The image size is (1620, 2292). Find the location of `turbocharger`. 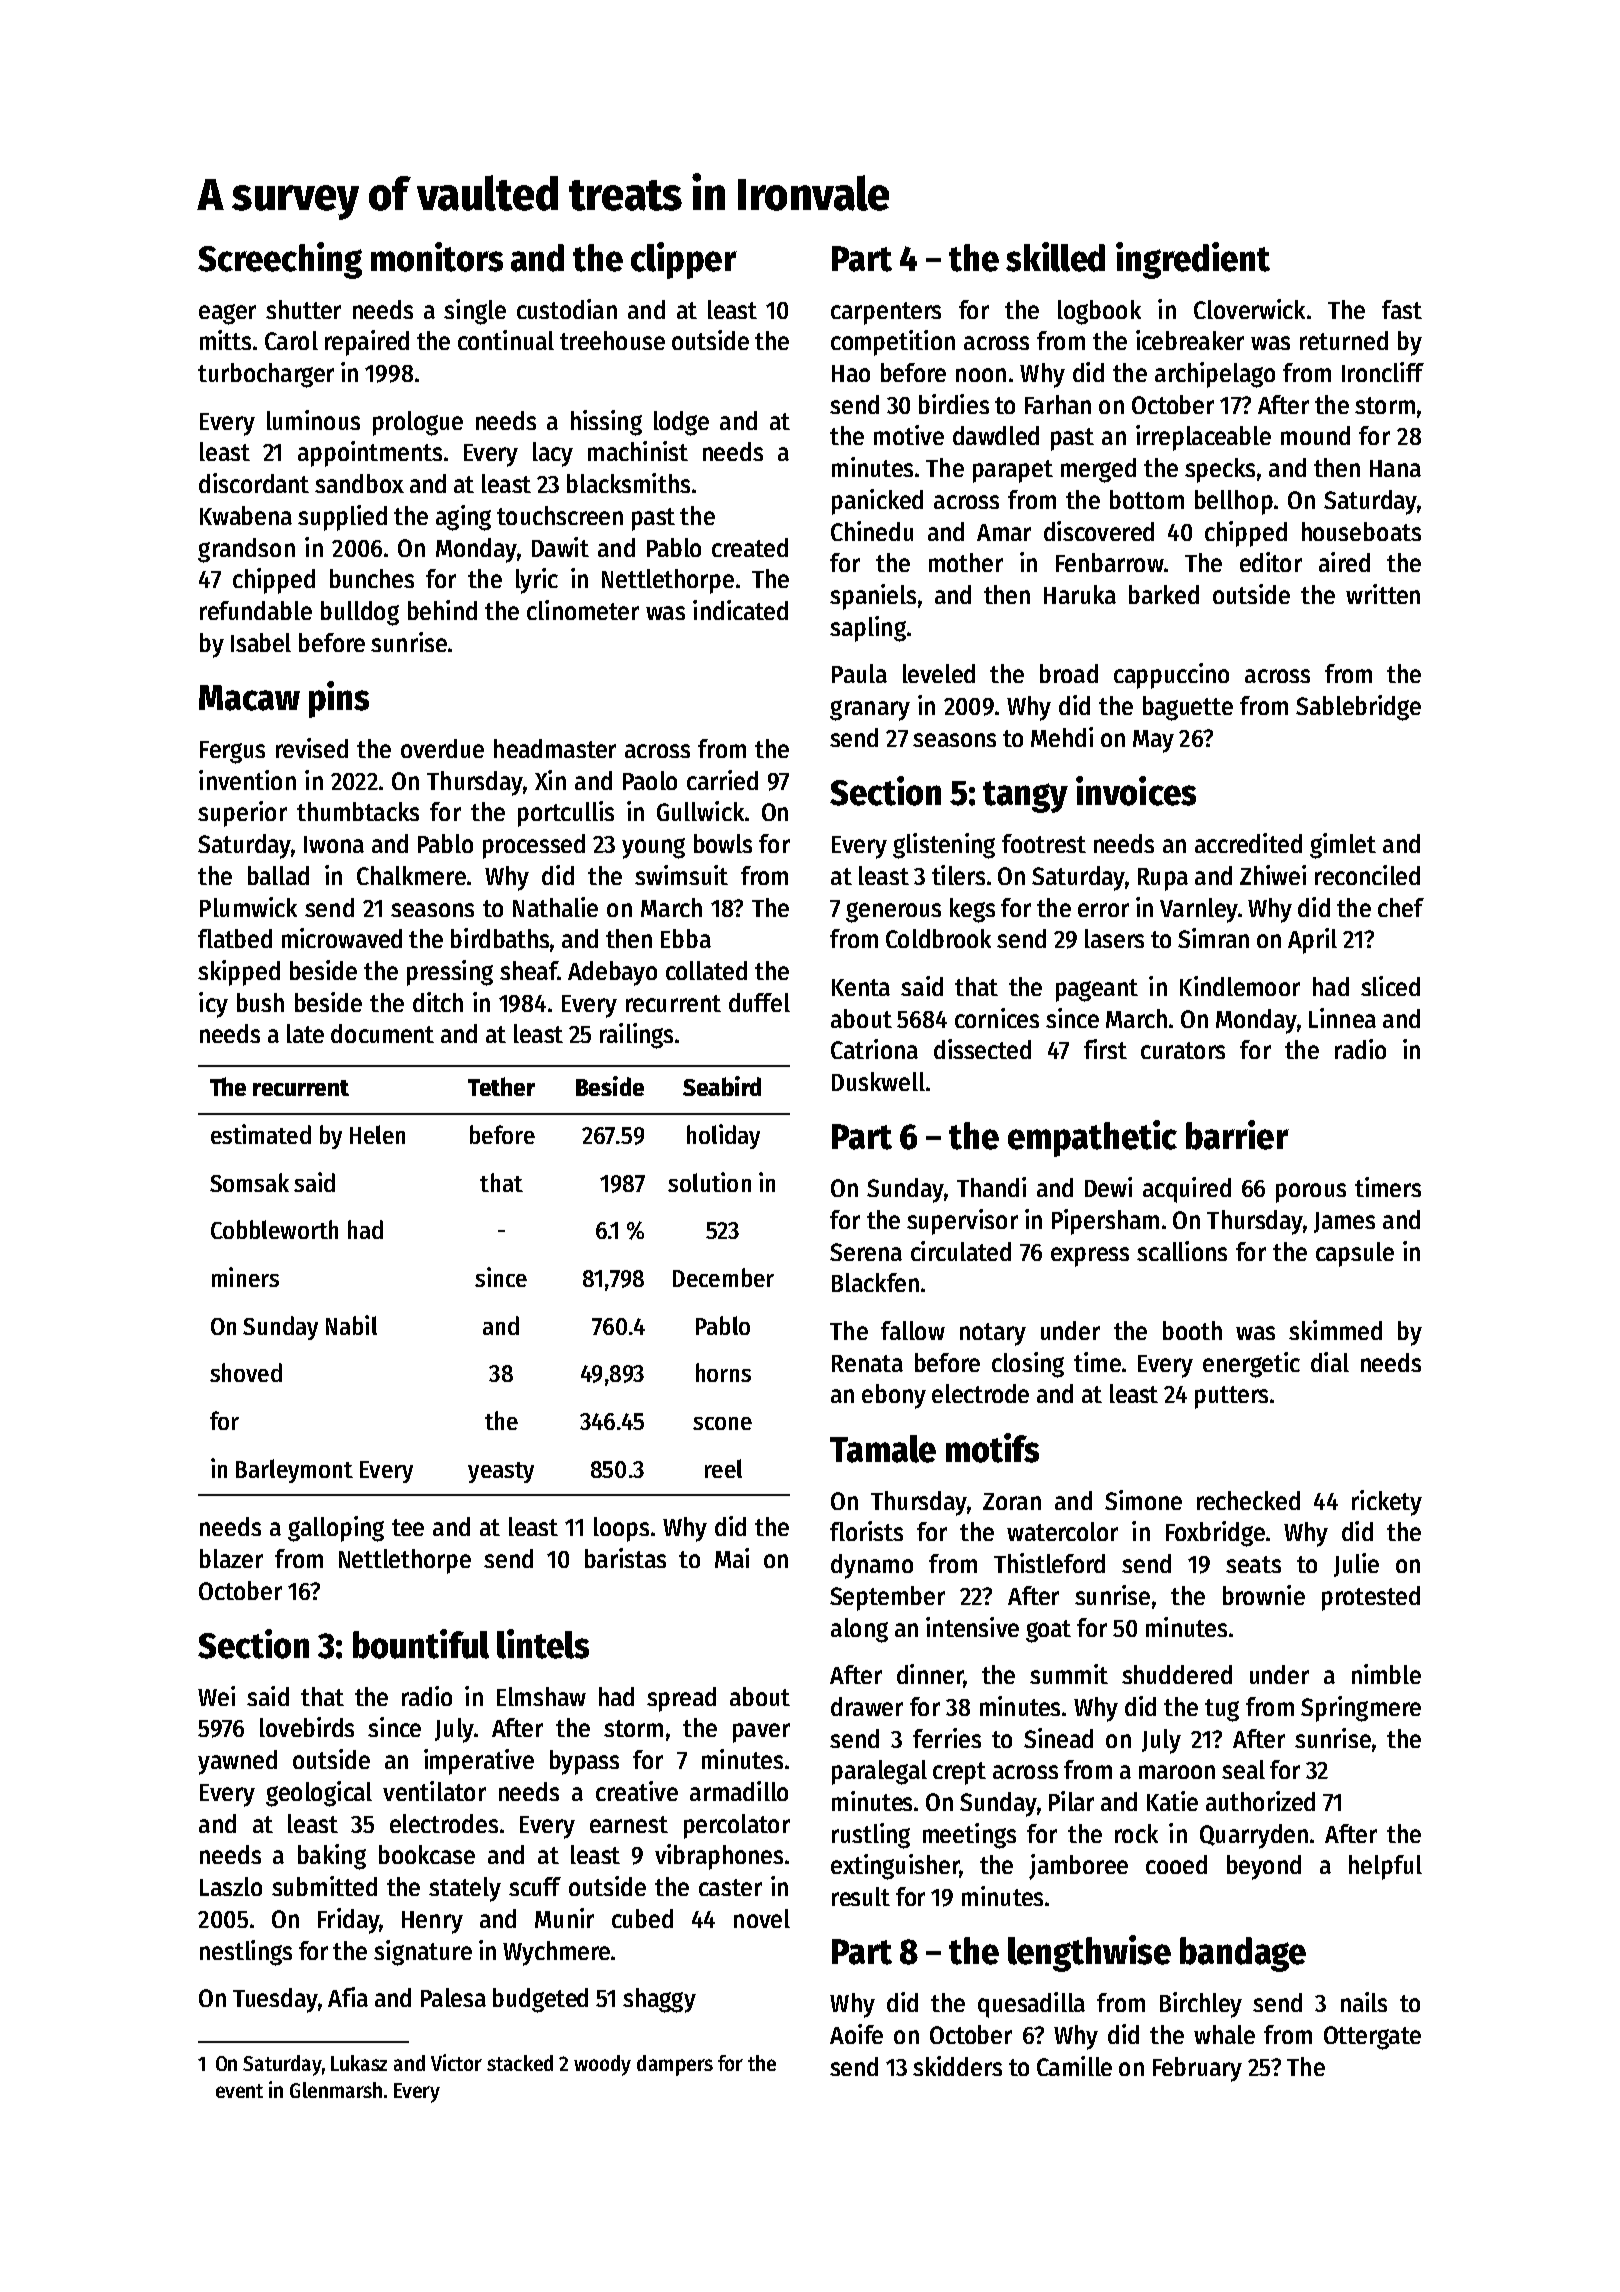

turbocharger is located at coordinates (266, 375).
